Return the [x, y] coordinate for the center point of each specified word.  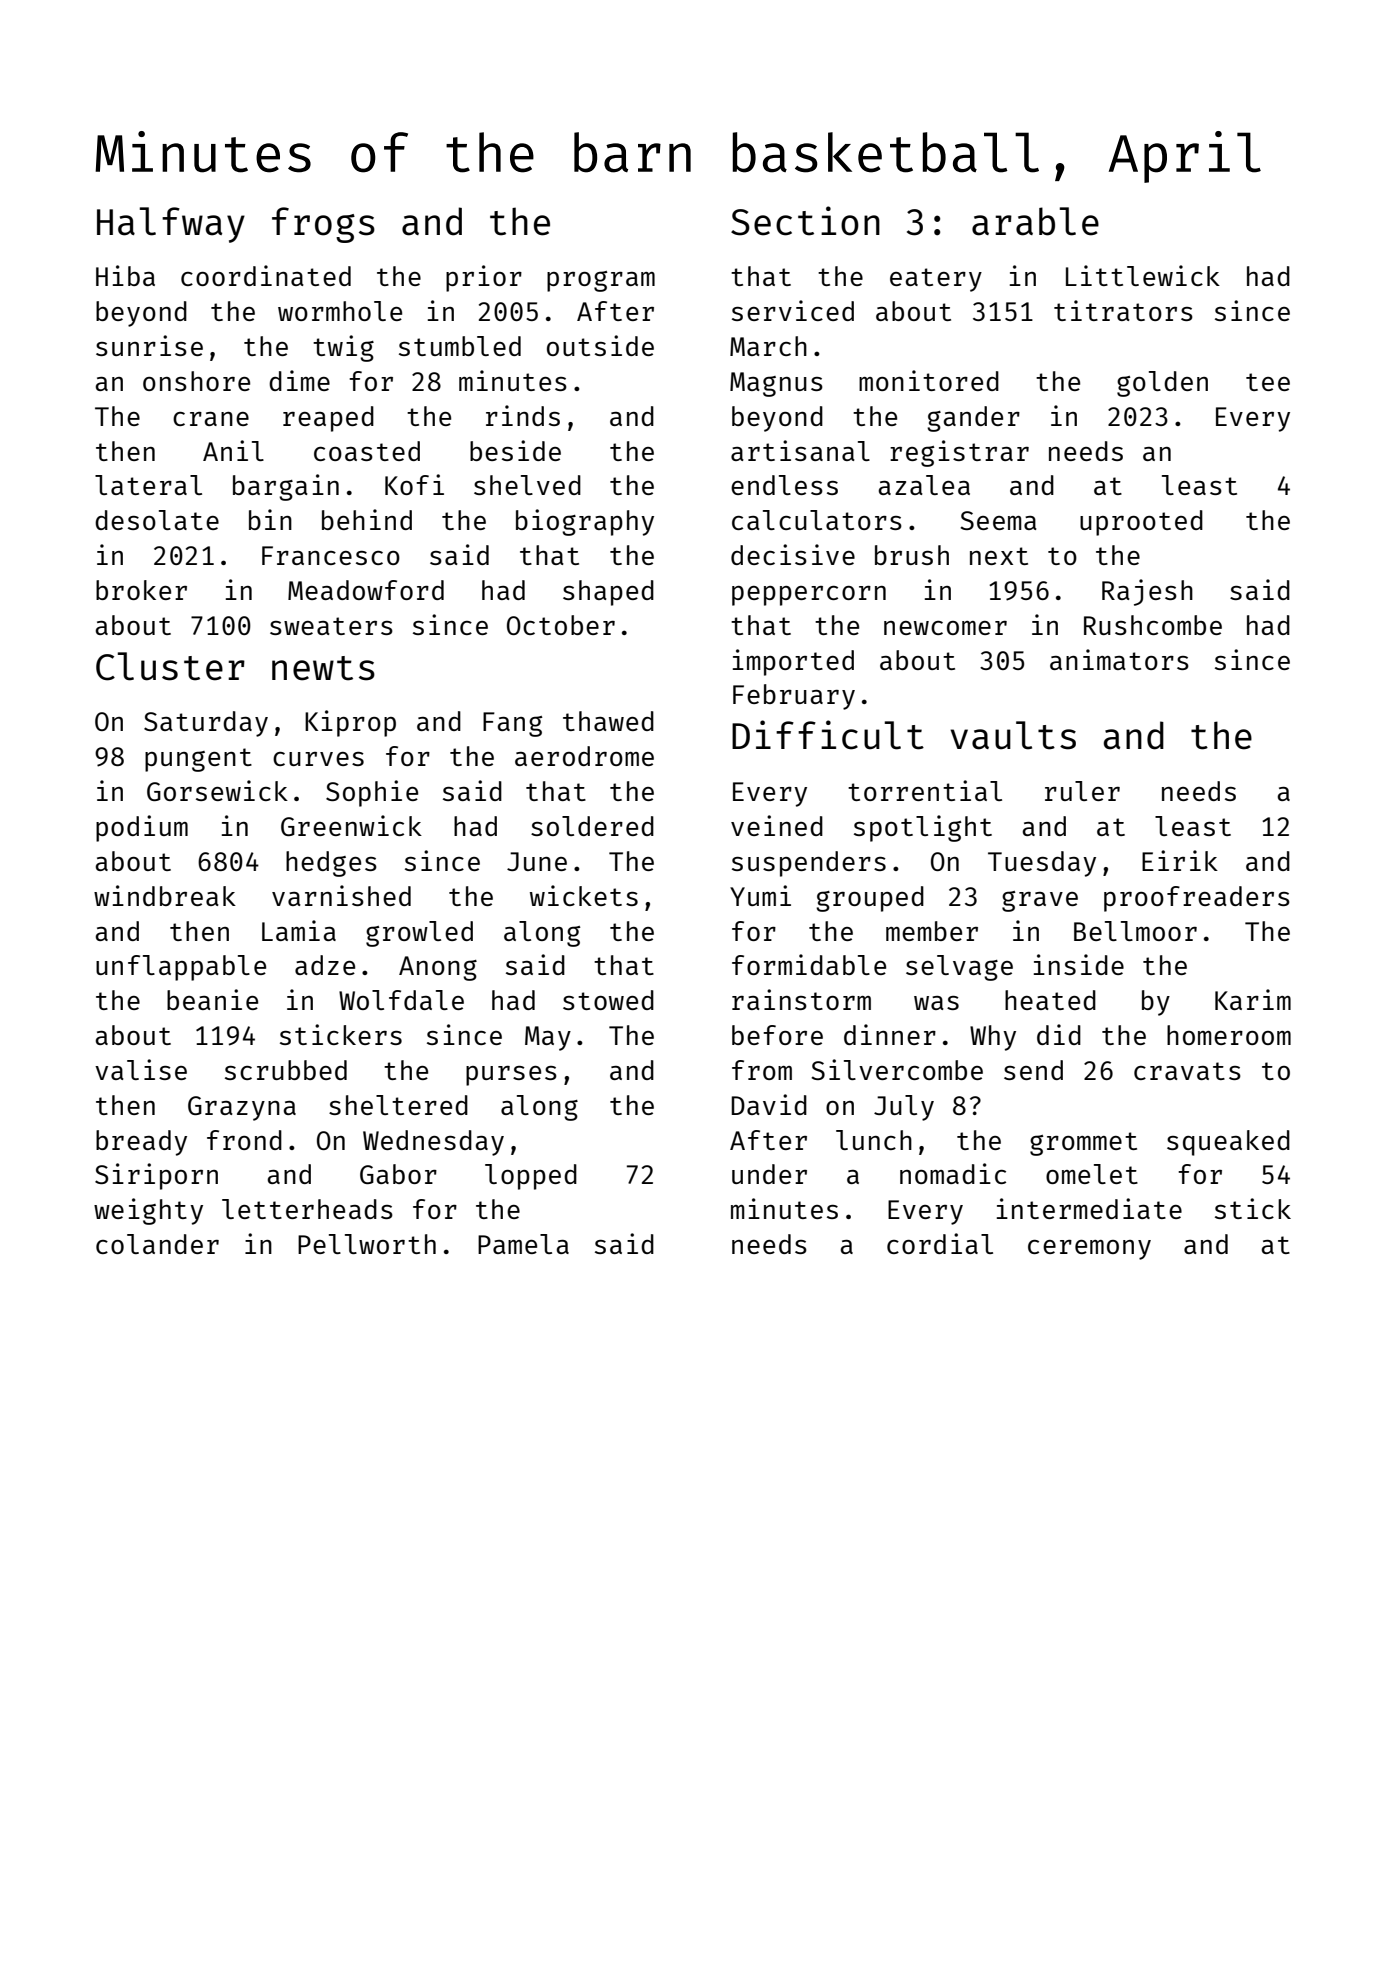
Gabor [398, 1174]
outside [600, 345]
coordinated [266, 275]
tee [1268, 382]
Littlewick [1143, 275]
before [777, 1035]
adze [325, 965]
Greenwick [351, 825]
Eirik [1180, 860]
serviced [793, 310]
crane [211, 419]
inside [1079, 964]
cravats [1187, 1071]
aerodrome [584, 756]
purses [511, 1076]
